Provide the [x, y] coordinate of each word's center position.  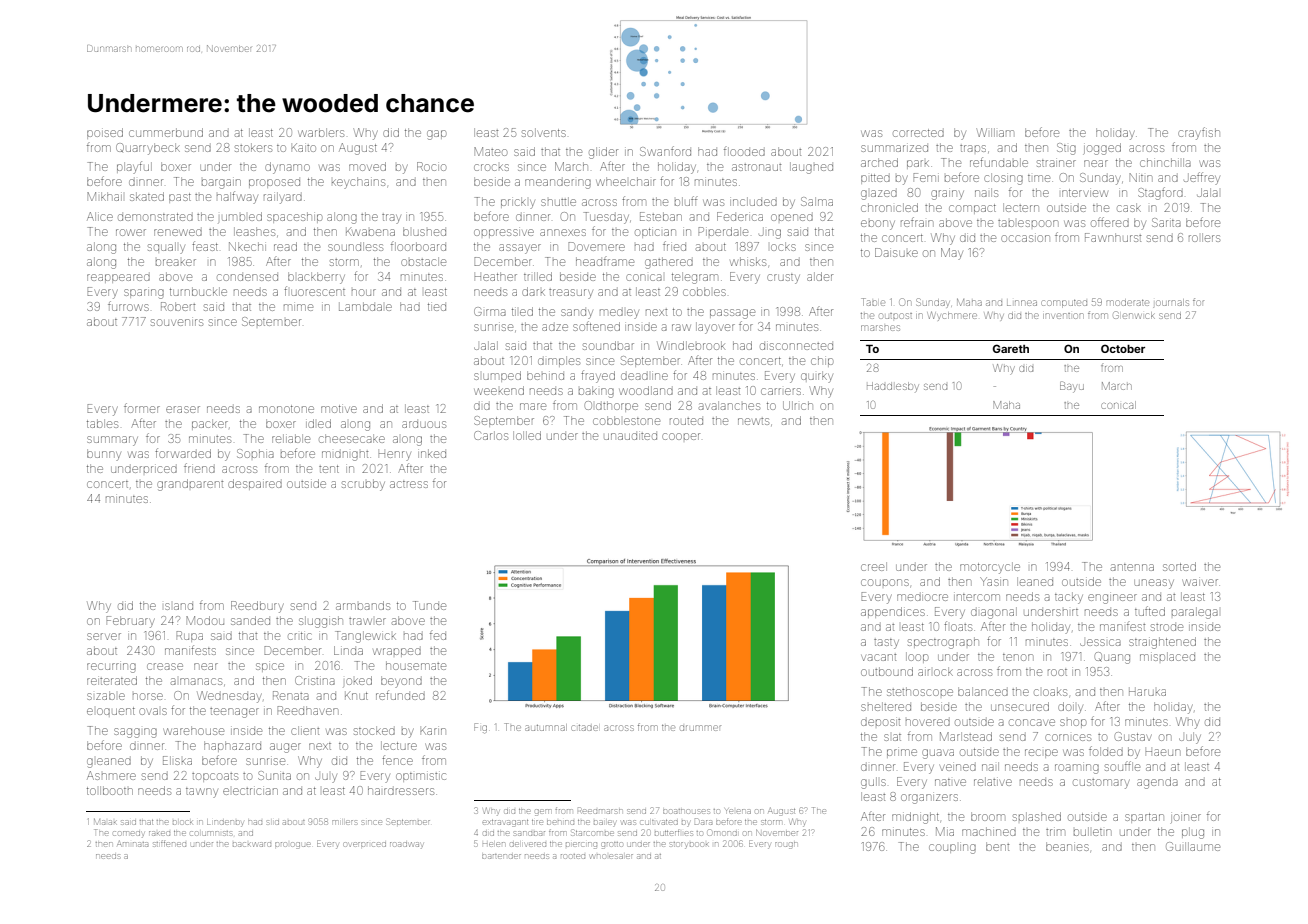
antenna [1132, 567]
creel [874, 566]
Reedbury [257, 607]
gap [436, 135]
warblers [321, 132]
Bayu [1072, 386]
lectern [1021, 207]
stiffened [169, 844]
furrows [128, 306]
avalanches [729, 405]
